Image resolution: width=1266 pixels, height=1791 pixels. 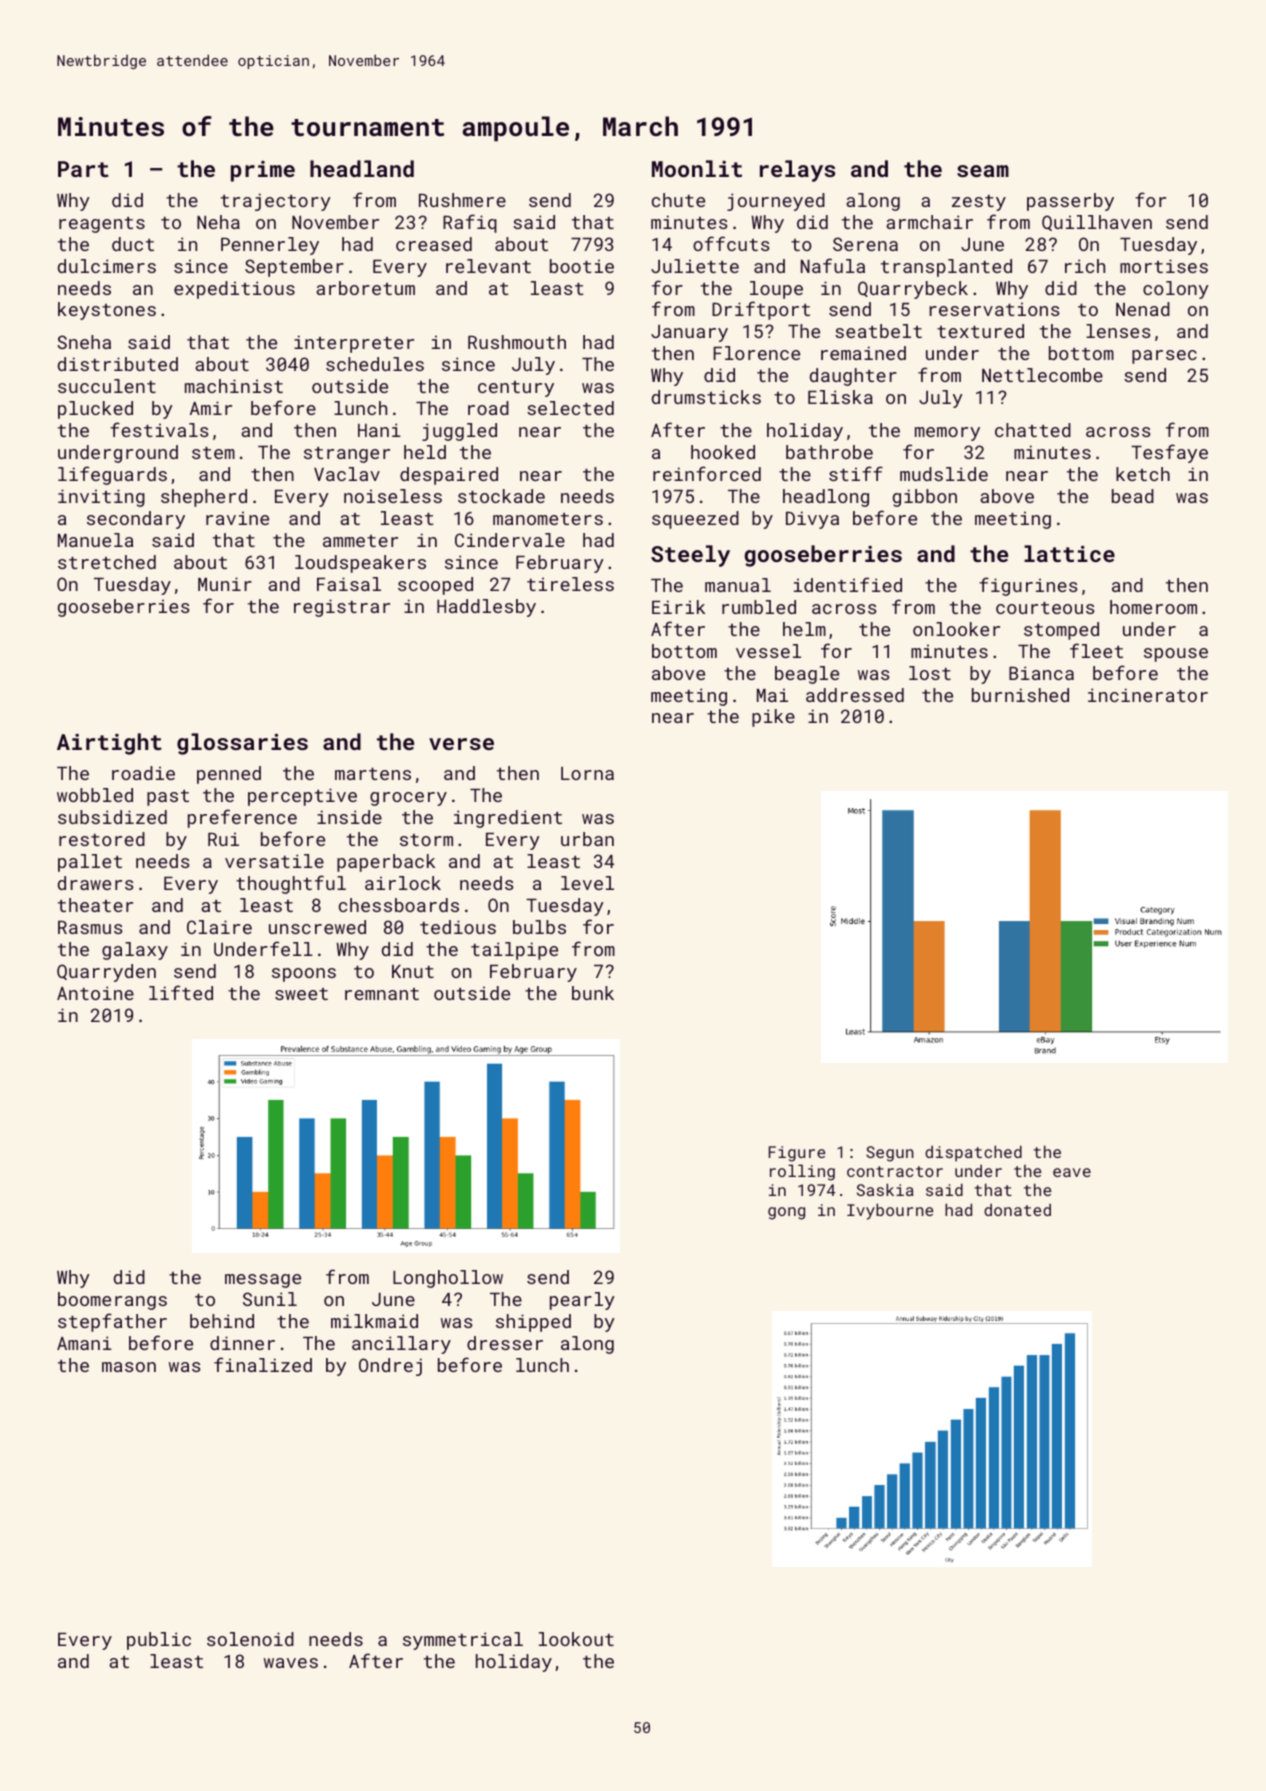 What do you see at coordinates (576, 1639) in the screenshot?
I see `lookout` at bounding box center [576, 1639].
